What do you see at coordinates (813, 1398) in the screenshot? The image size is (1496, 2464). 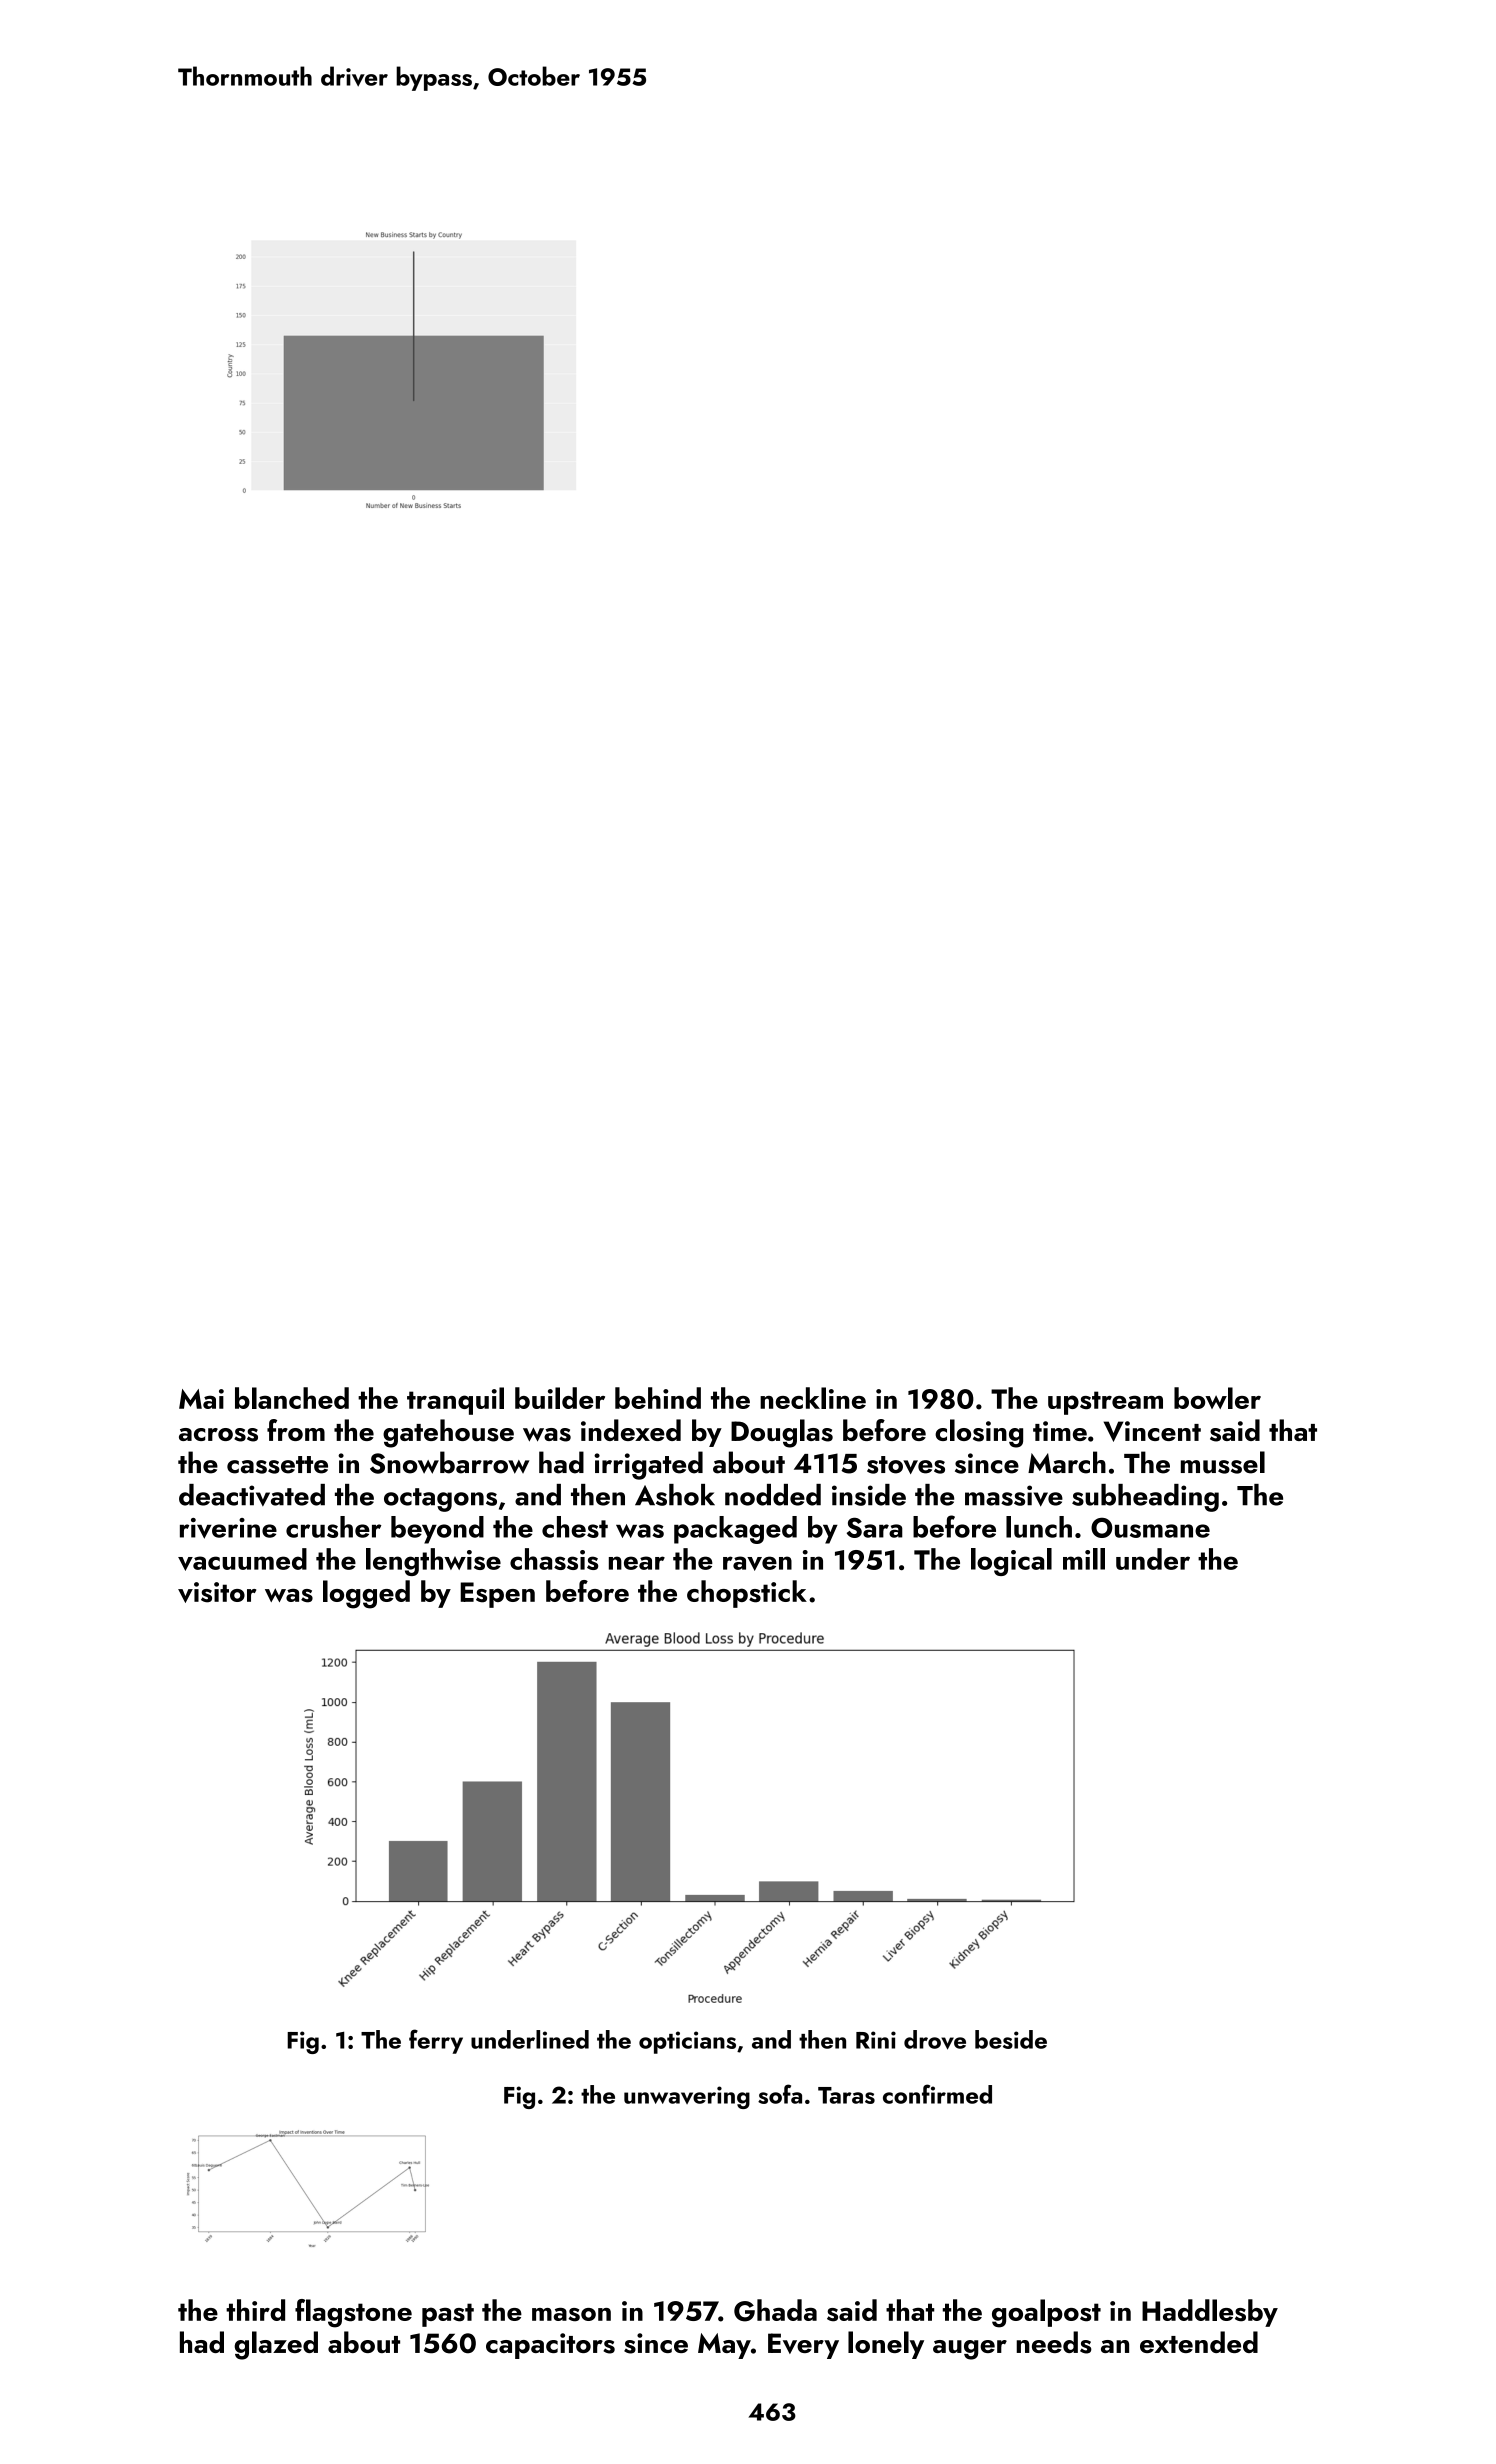 I see `neckline` at bounding box center [813, 1398].
